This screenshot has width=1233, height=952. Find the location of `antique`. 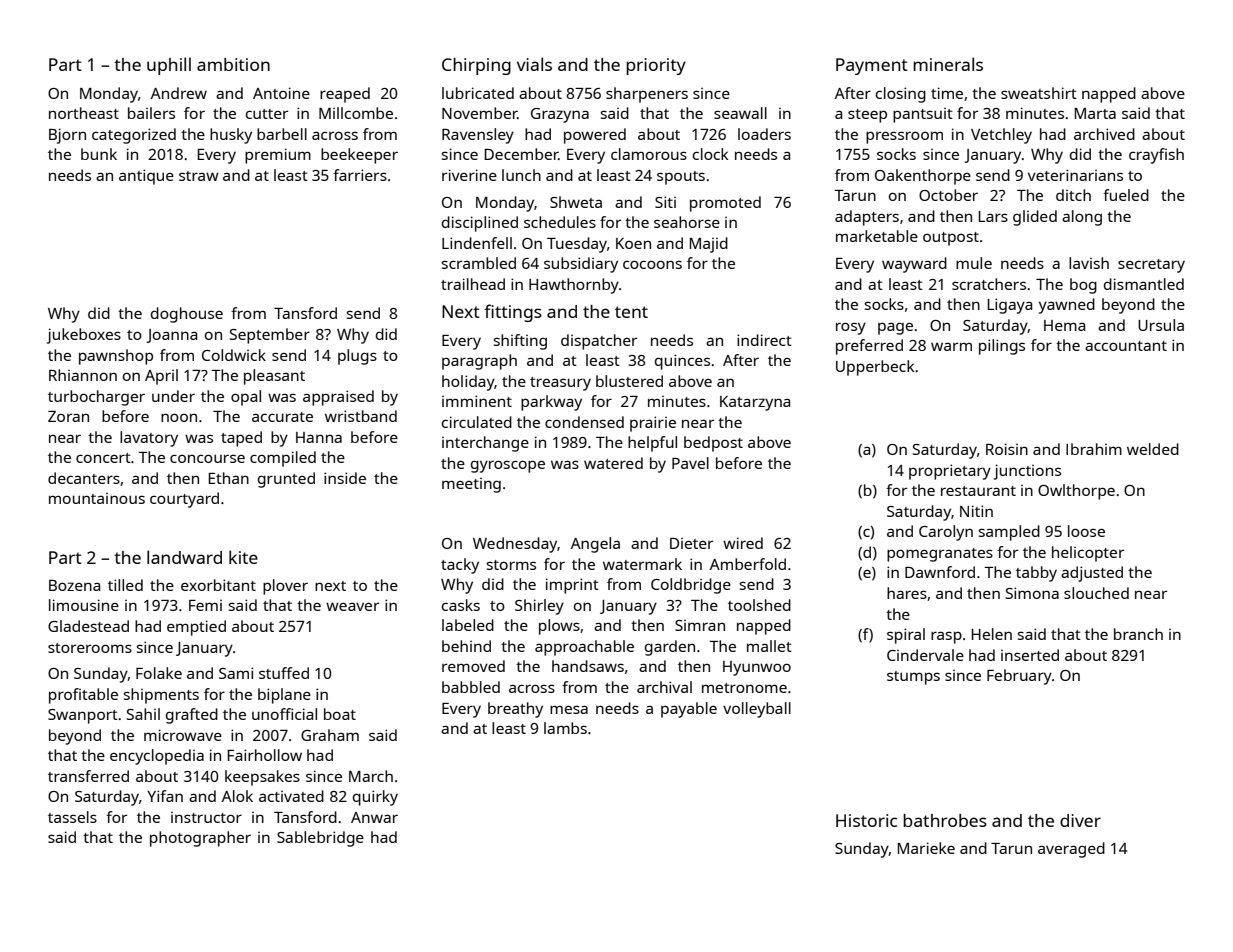

antique is located at coordinates (146, 177).
